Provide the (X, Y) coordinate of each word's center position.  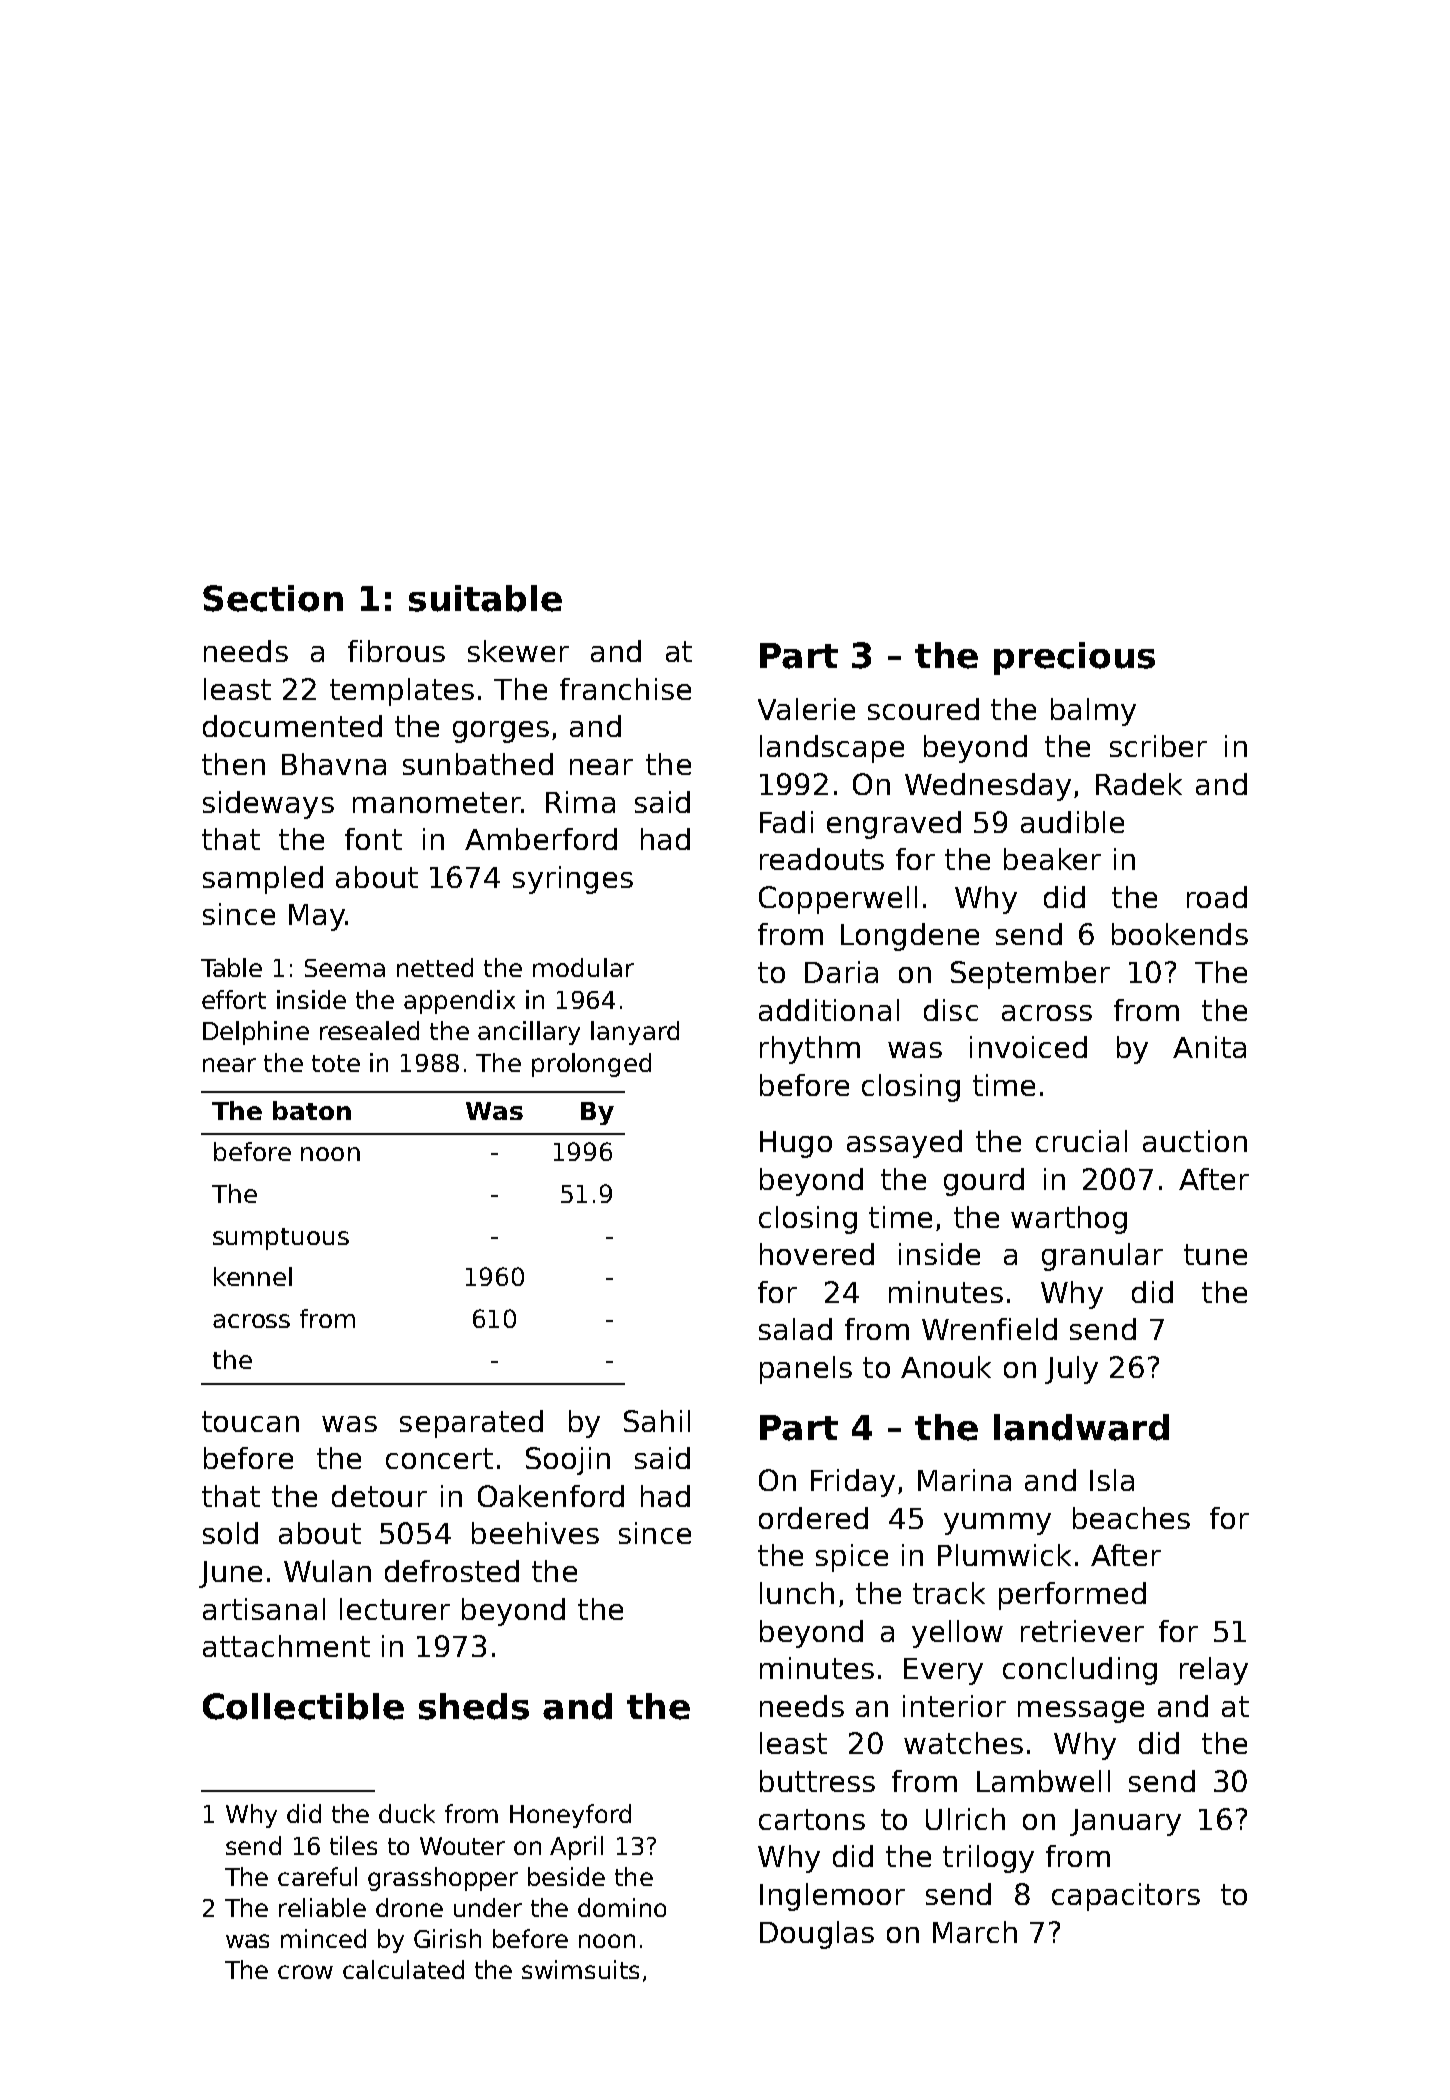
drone (409, 1907)
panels (806, 1370)
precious (1074, 658)
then (233, 764)
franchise (625, 689)
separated (471, 1424)
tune (1215, 1254)
